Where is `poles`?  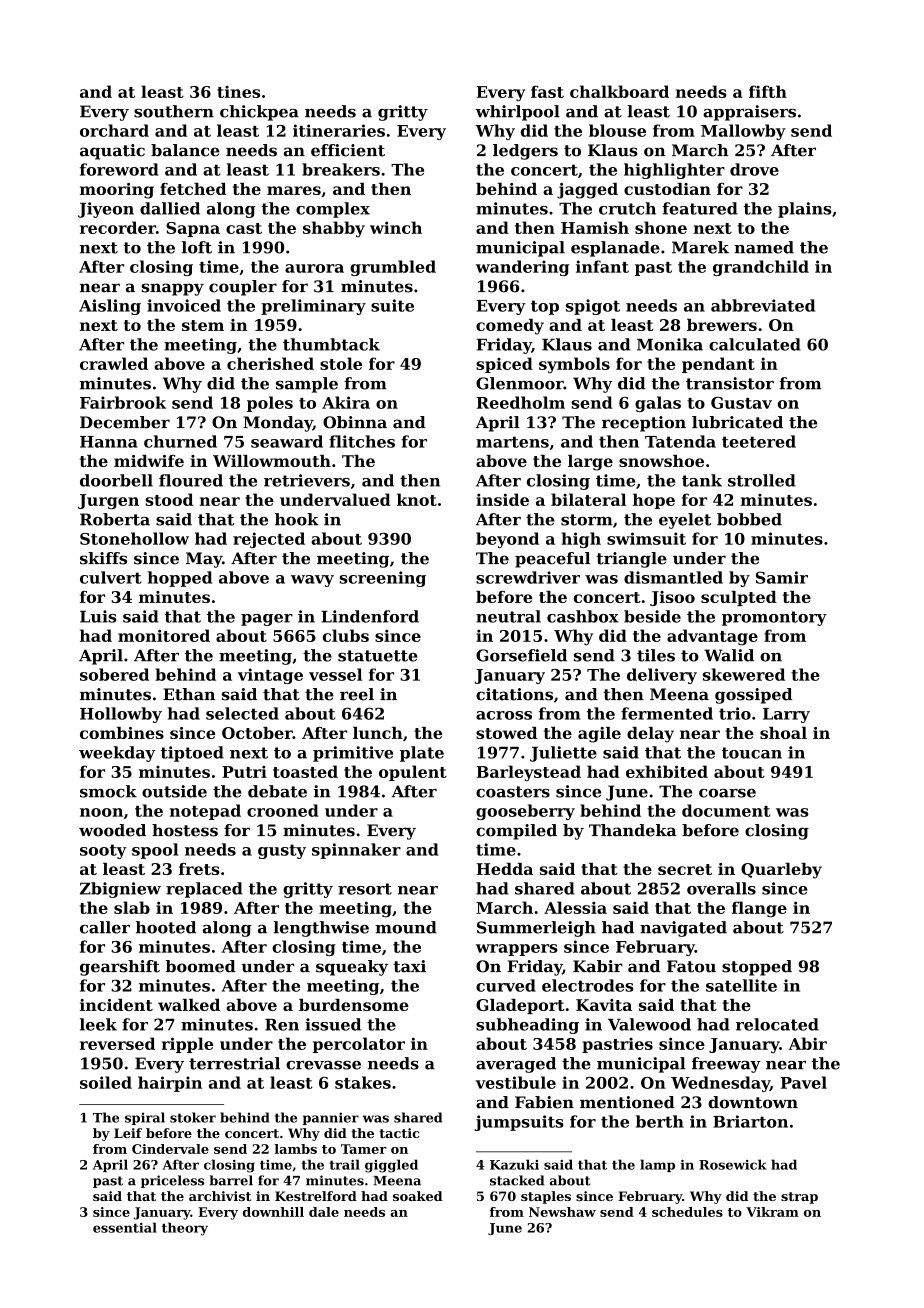 poles is located at coordinates (270, 404).
